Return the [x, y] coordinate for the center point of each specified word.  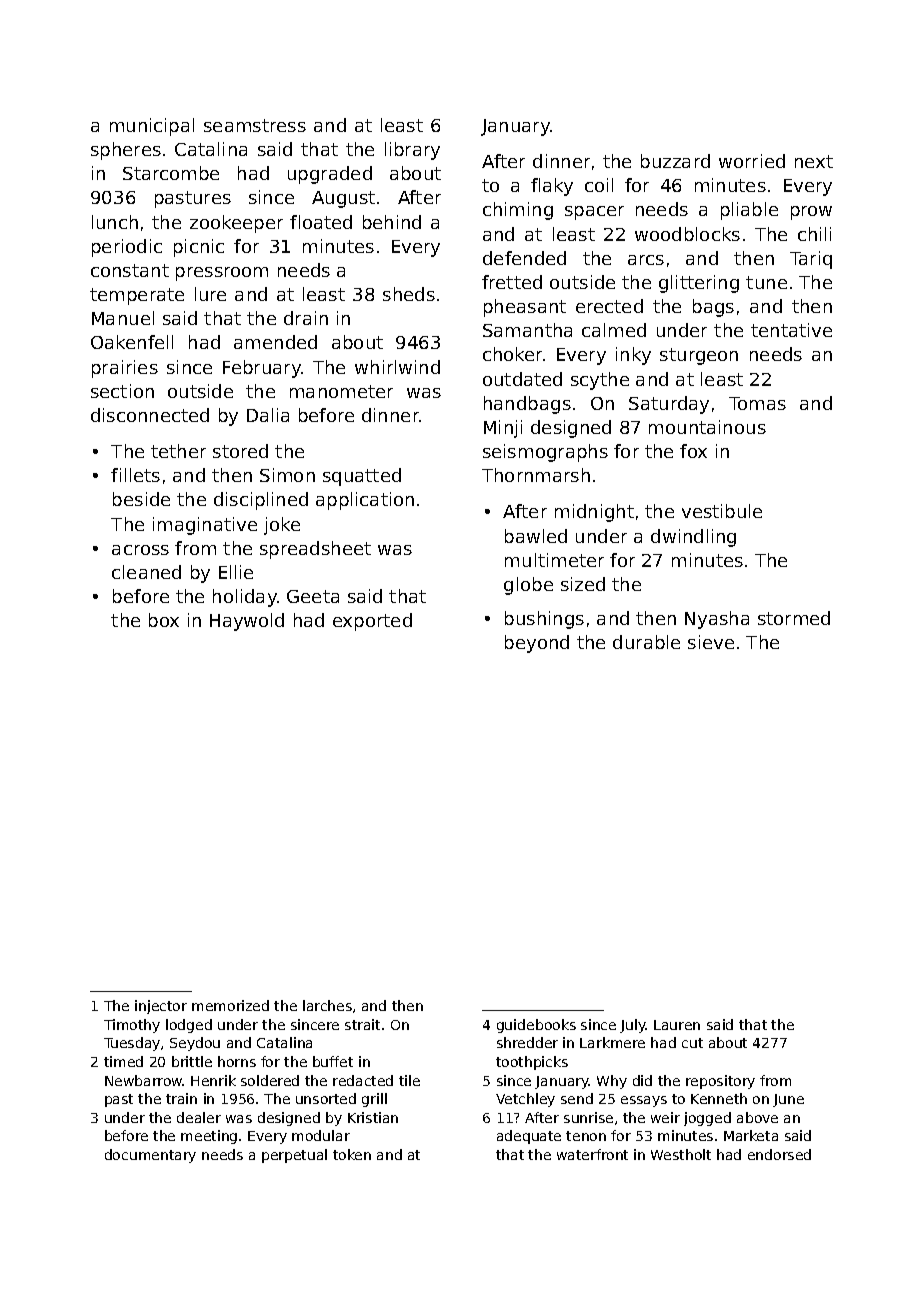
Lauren [677, 1025]
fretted [512, 282]
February [262, 369]
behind [392, 222]
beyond [537, 644]
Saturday [669, 405]
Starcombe [171, 173]
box [164, 620]
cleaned [146, 572]
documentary [150, 1156]
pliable [749, 211]
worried [752, 161]
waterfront [592, 1154]
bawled [536, 536]
